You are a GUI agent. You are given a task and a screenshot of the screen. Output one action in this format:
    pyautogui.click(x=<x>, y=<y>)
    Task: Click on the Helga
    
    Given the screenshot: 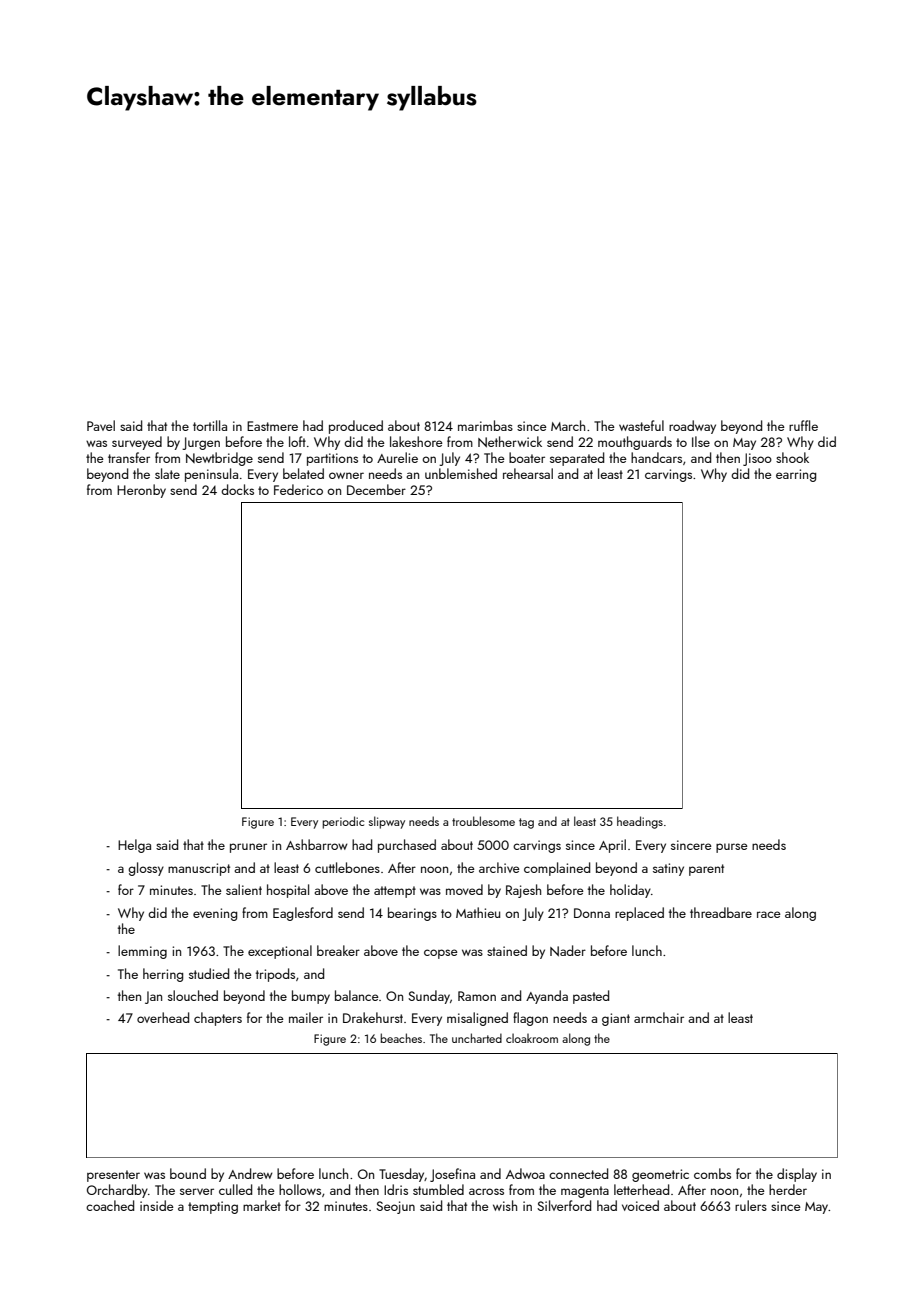 What is the action you would take?
    pyautogui.click(x=134, y=846)
